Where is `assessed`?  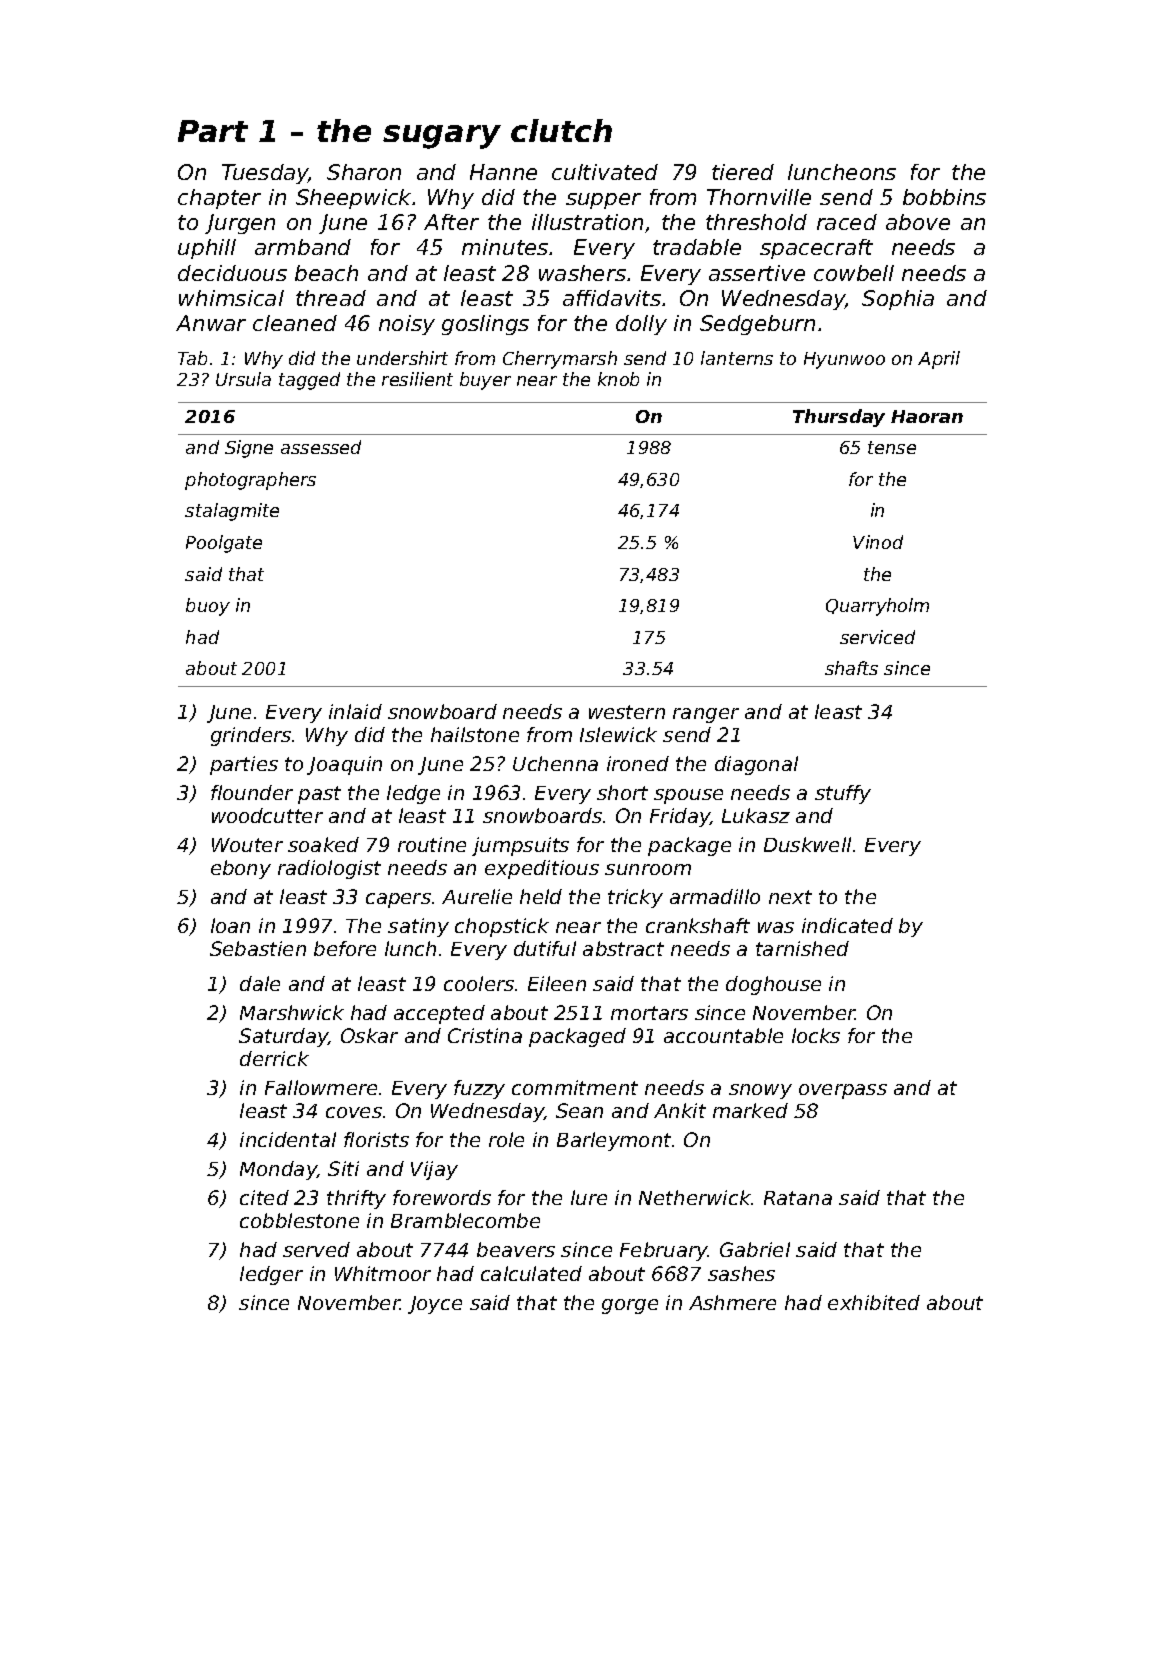
assessed is located at coordinates (321, 447).
